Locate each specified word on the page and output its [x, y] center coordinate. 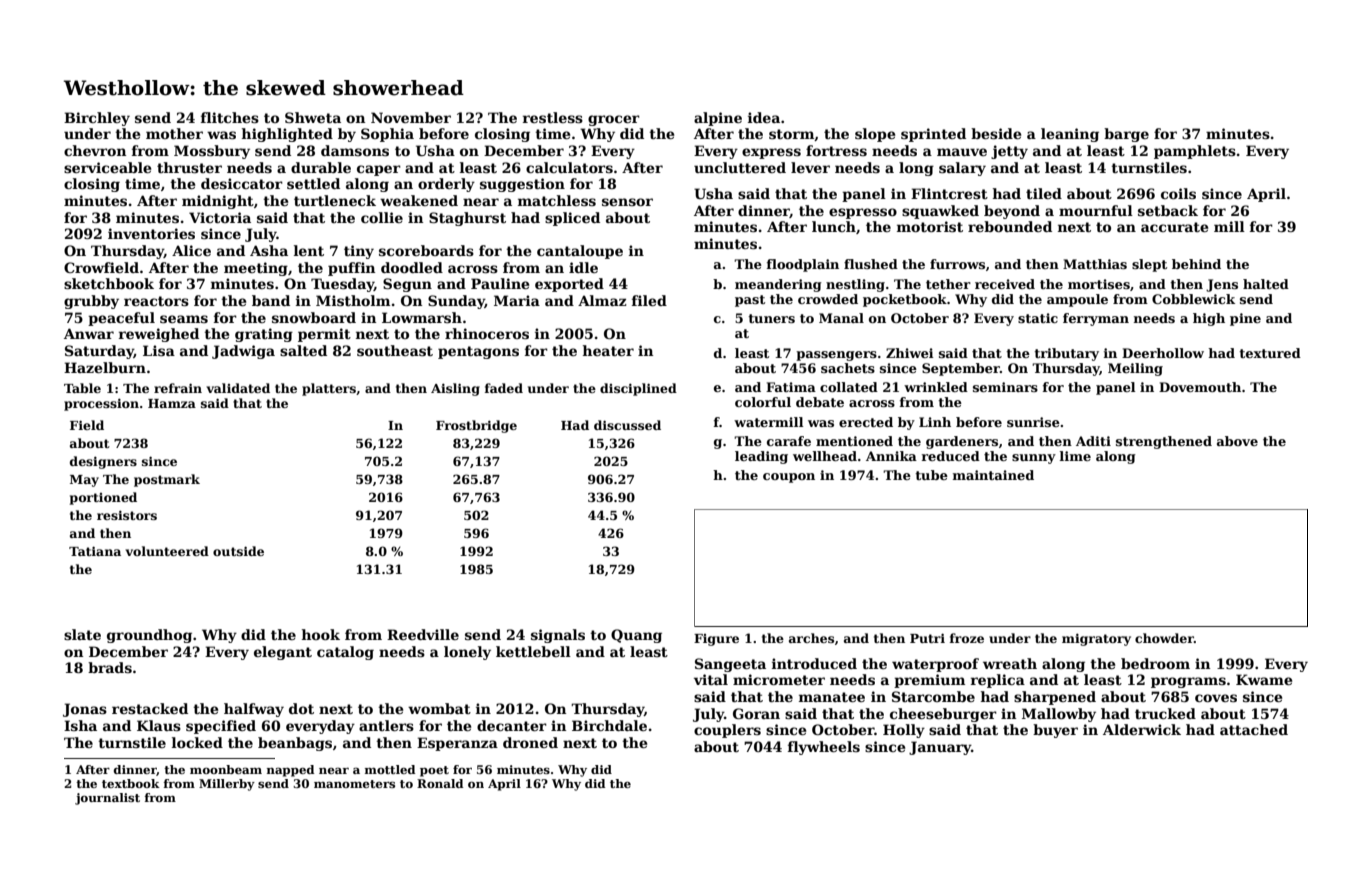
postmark [167, 480]
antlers [386, 725]
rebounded [1010, 226]
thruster [189, 167]
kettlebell [533, 651]
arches [811, 638]
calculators [569, 167]
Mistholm [353, 300]
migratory [1096, 639]
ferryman [1096, 319]
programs [1188, 682]
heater [608, 350]
